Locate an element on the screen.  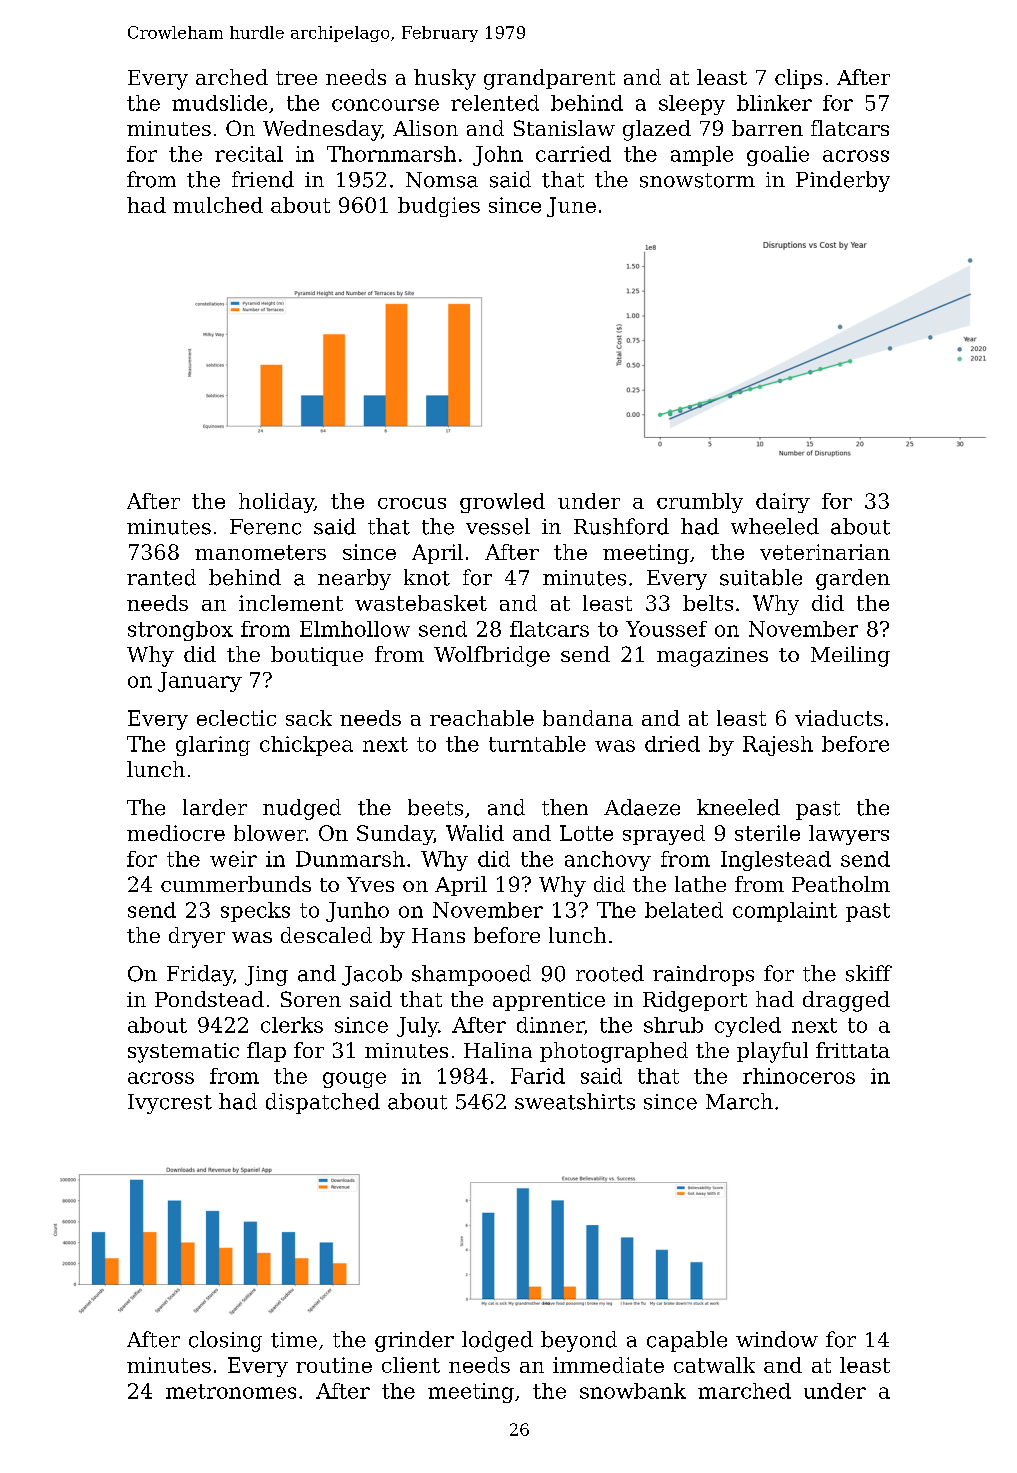
systematic is located at coordinates (183, 1053).
